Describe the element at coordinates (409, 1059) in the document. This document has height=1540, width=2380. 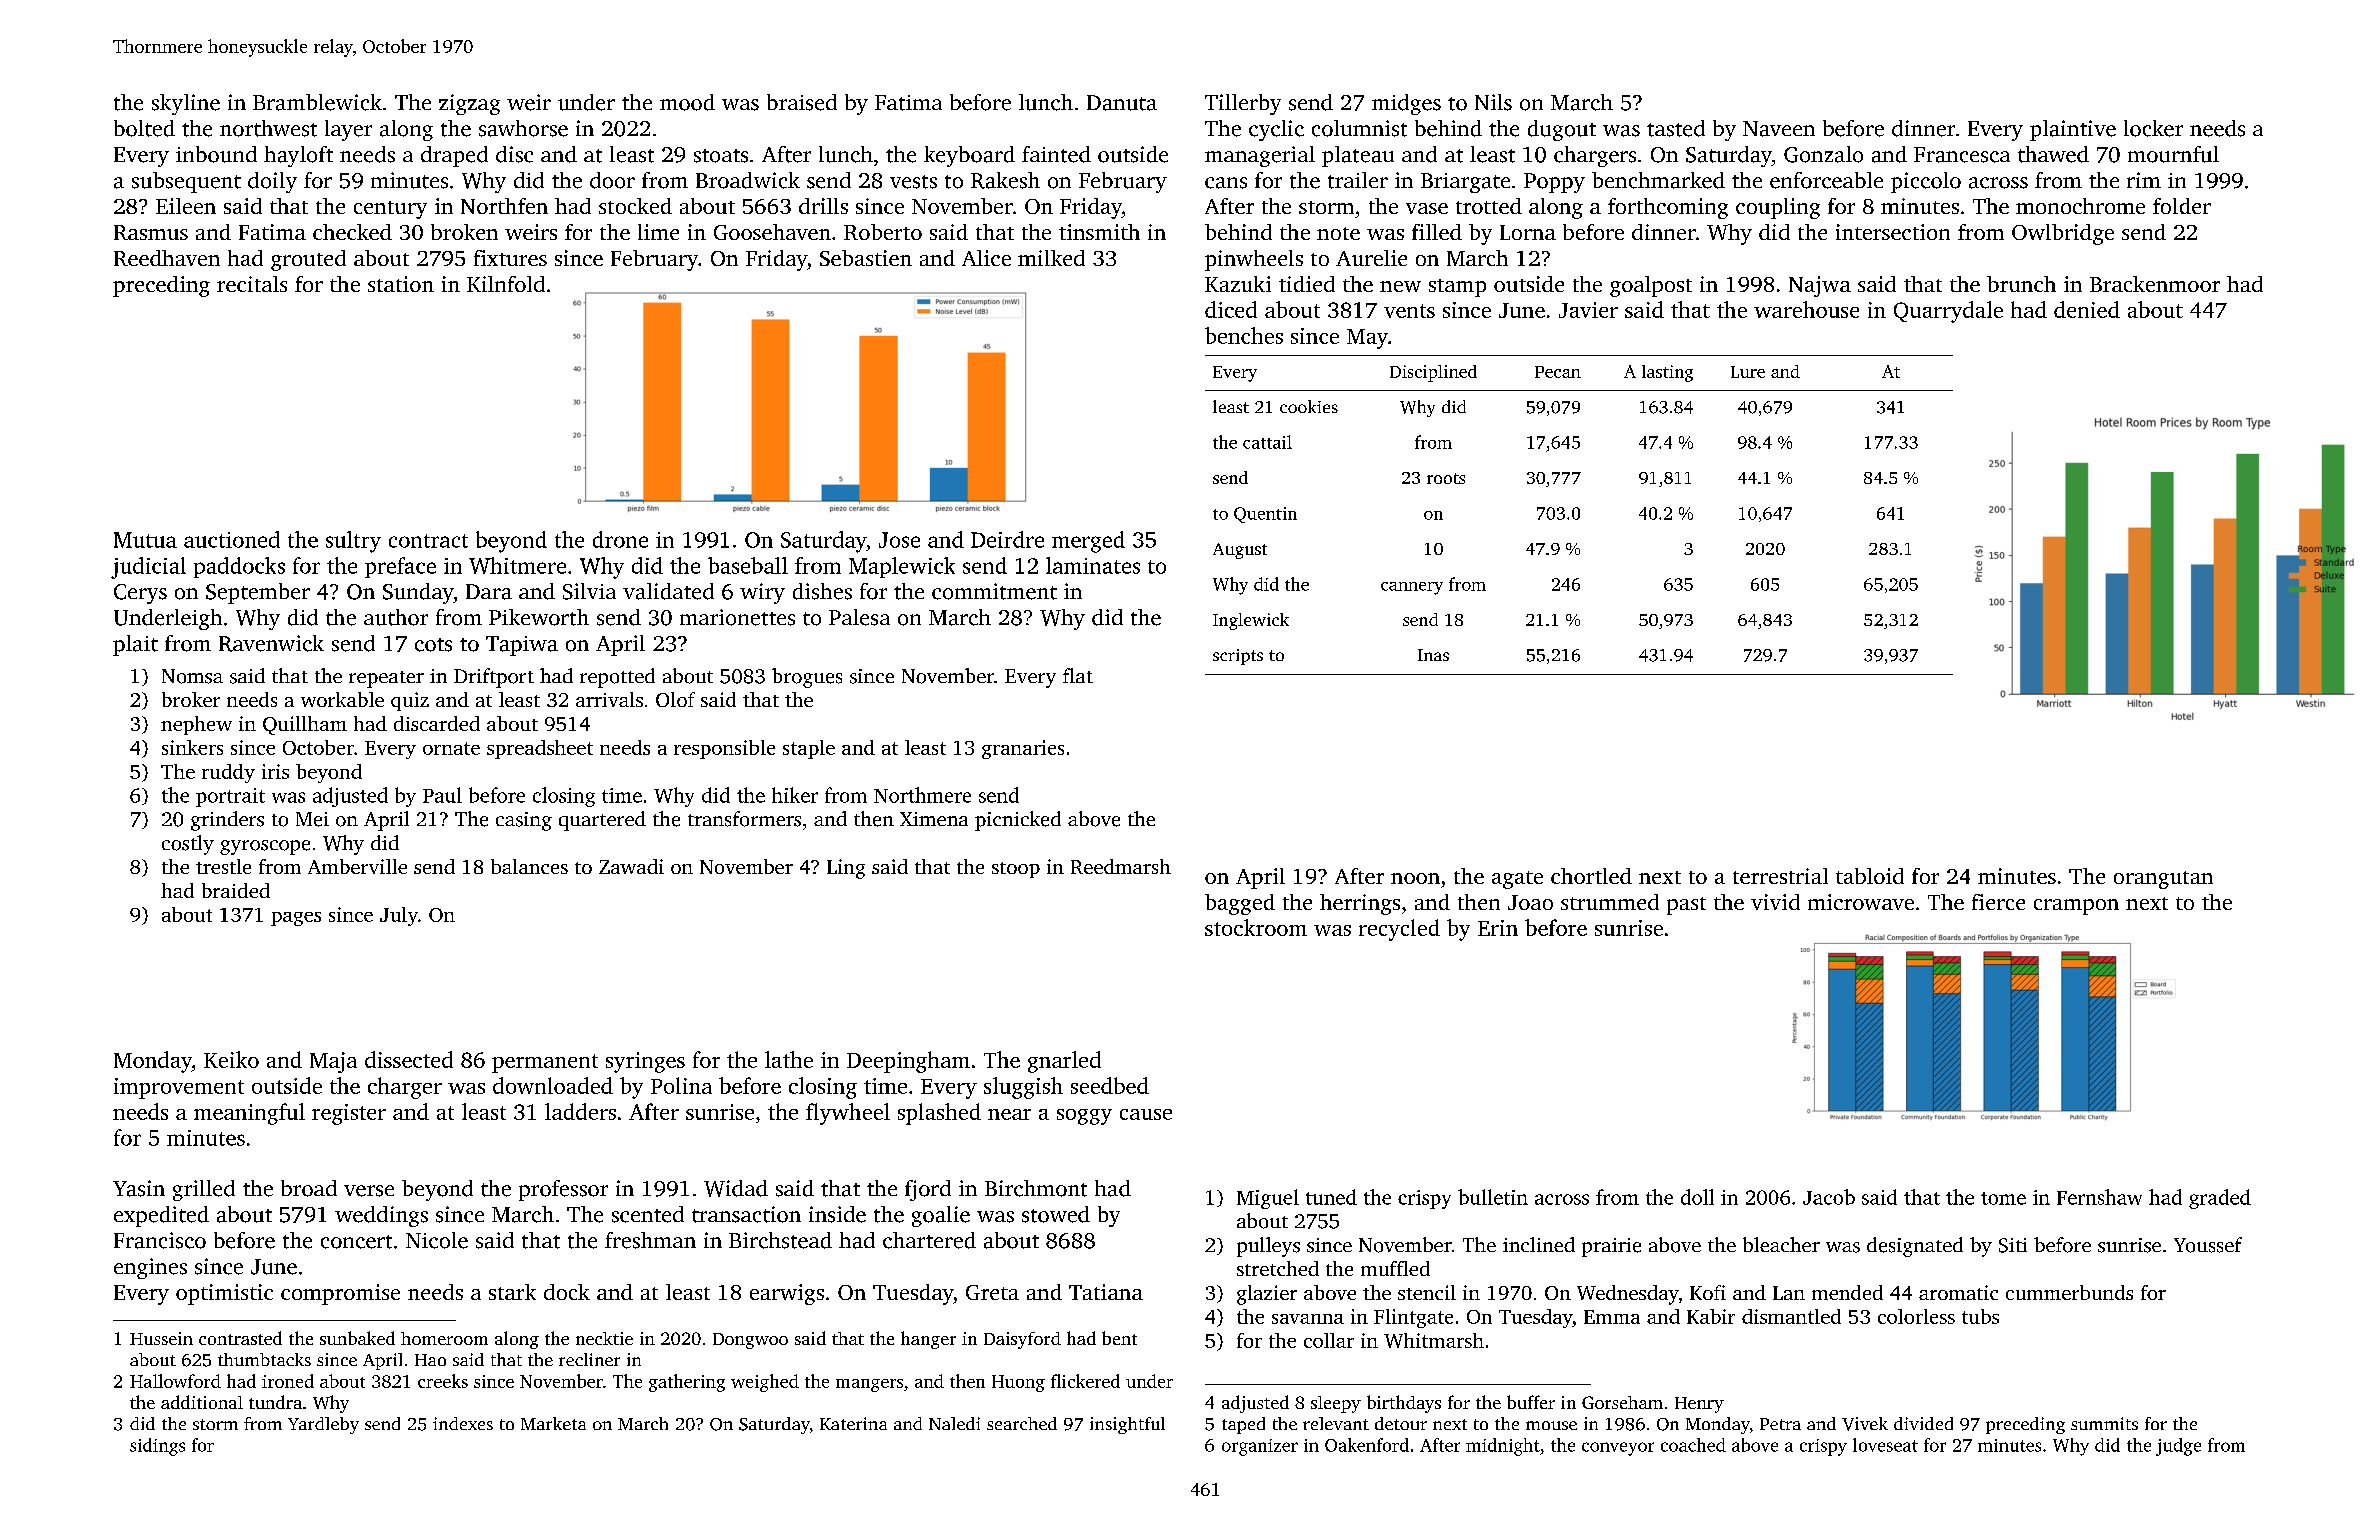
I see `dissected` at that location.
